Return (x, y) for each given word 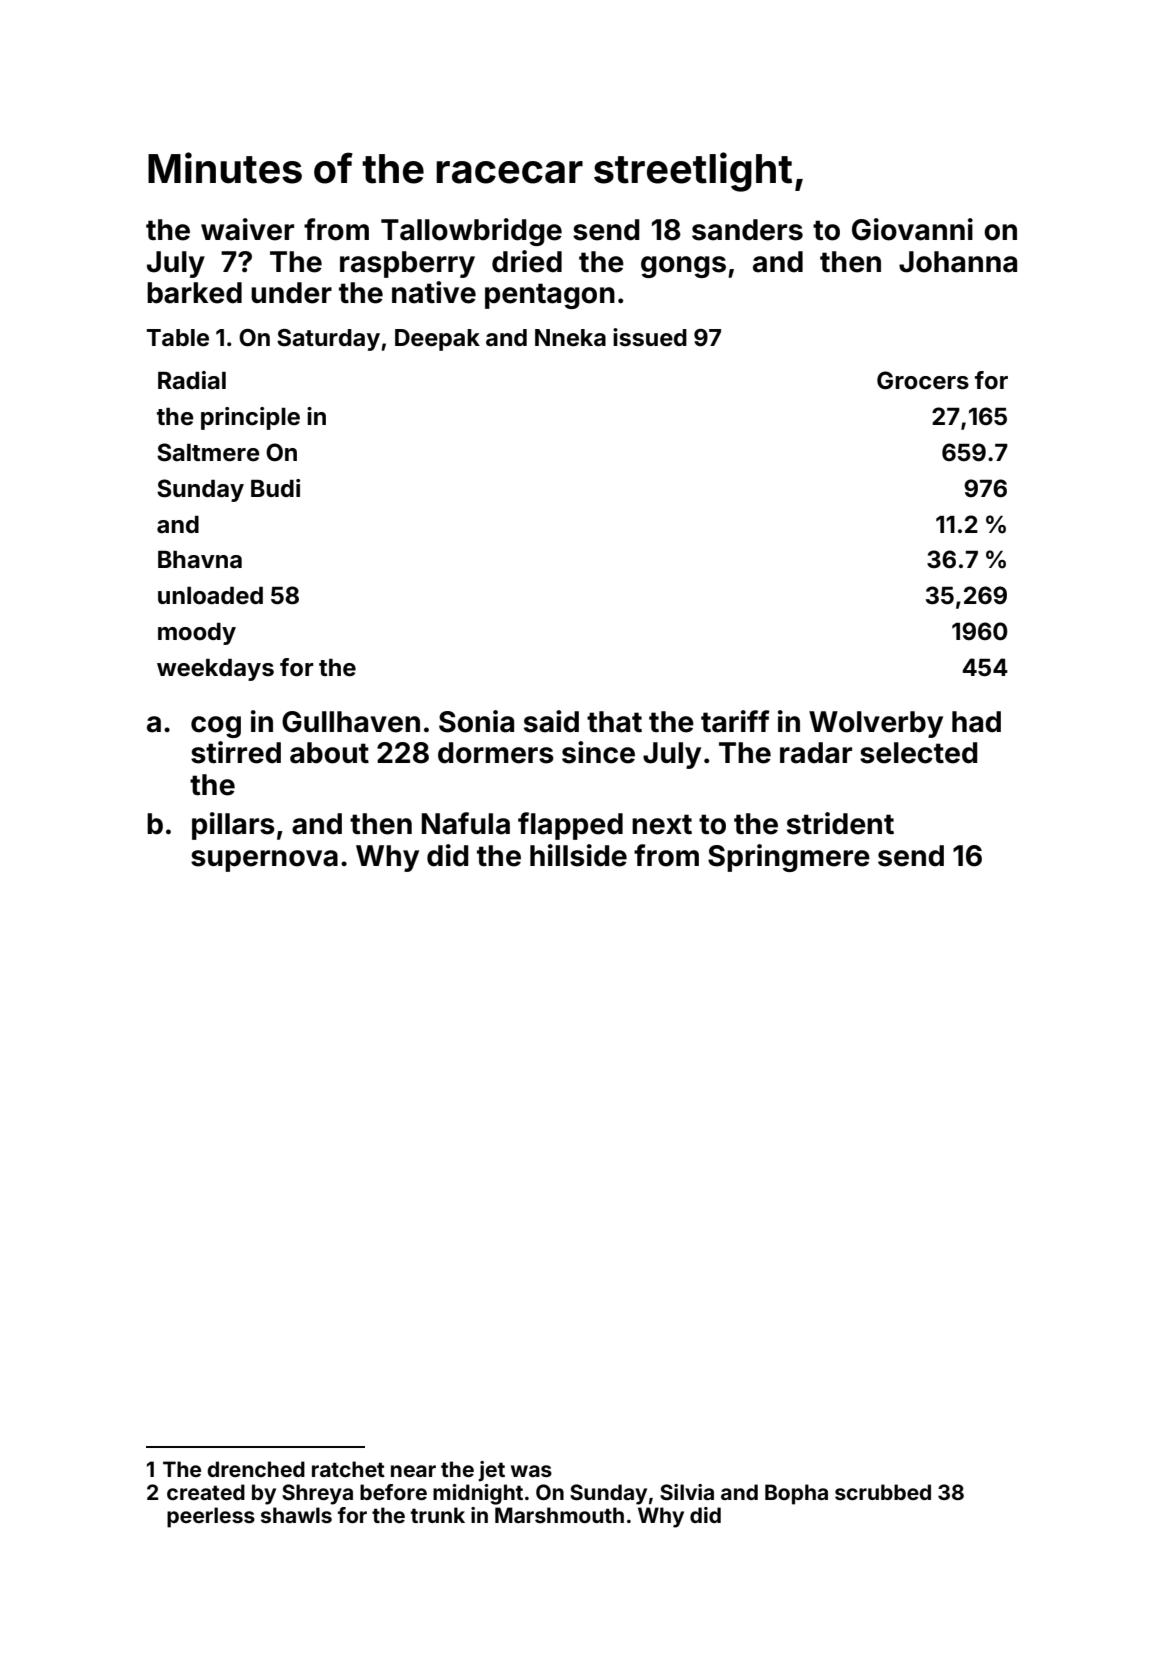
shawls (296, 1515)
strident (840, 823)
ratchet (348, 1469)
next (662, 824)
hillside (578, 855)
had (976, 722)
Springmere (789, 858)
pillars (233, 826)
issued (650, 337)
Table (178, 338)
